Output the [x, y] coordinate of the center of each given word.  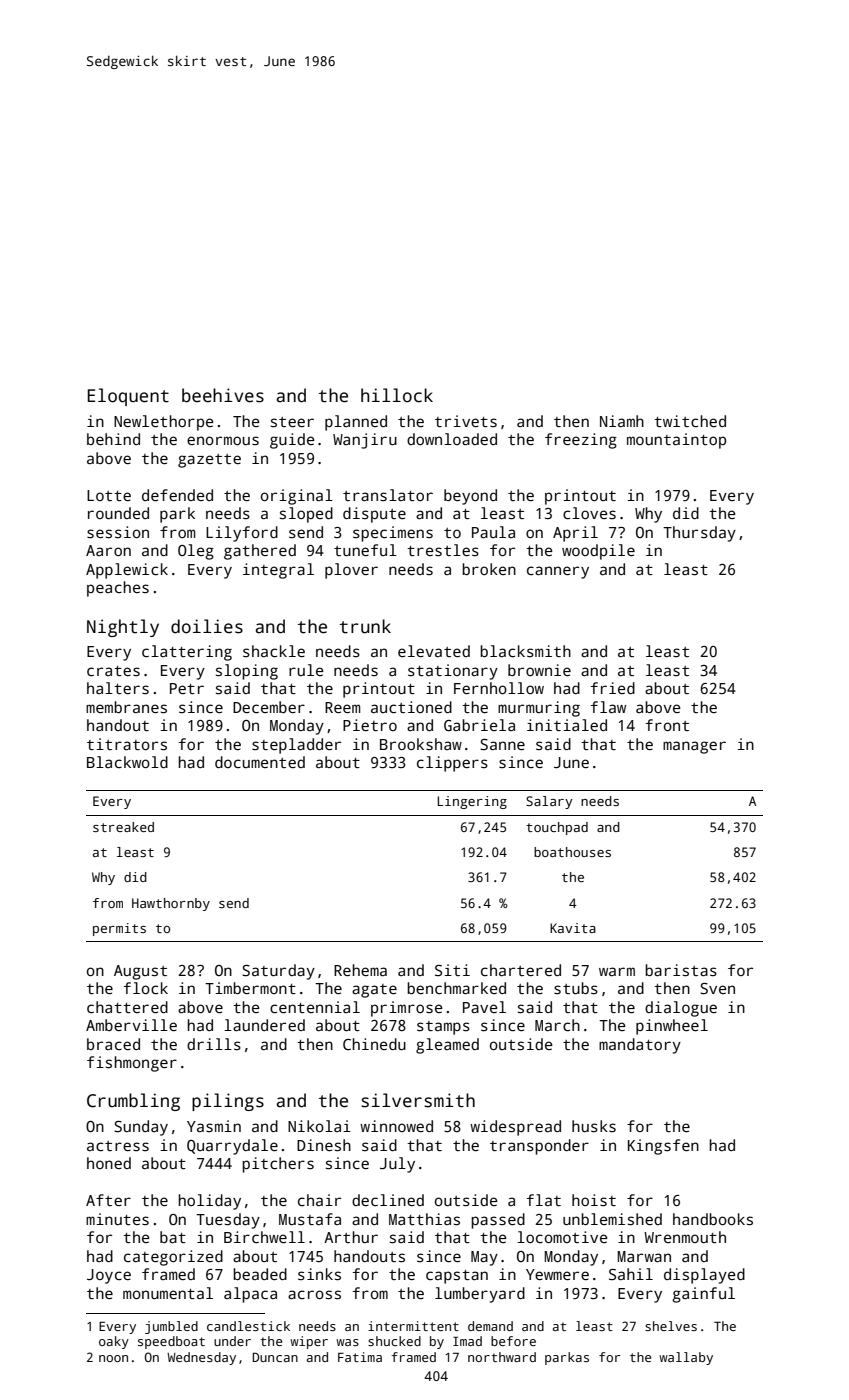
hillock [397, 395]
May [484, 1258]
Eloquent [128, 397]
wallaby [686, 1358]
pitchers [278, 1165]
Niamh [622, 421]
